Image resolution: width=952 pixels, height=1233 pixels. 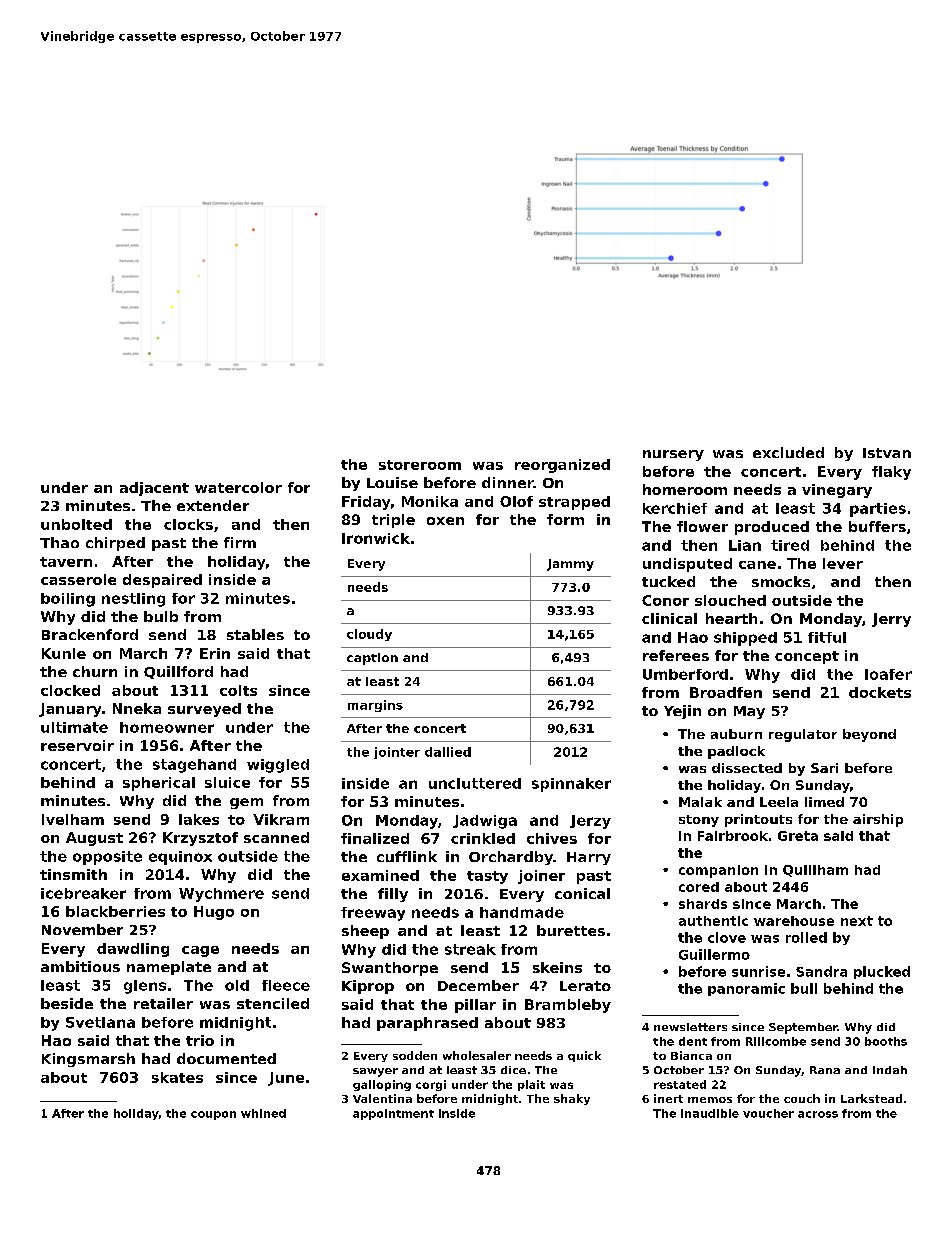 I want to click on uncluttered, so click(x=475, y=783).
